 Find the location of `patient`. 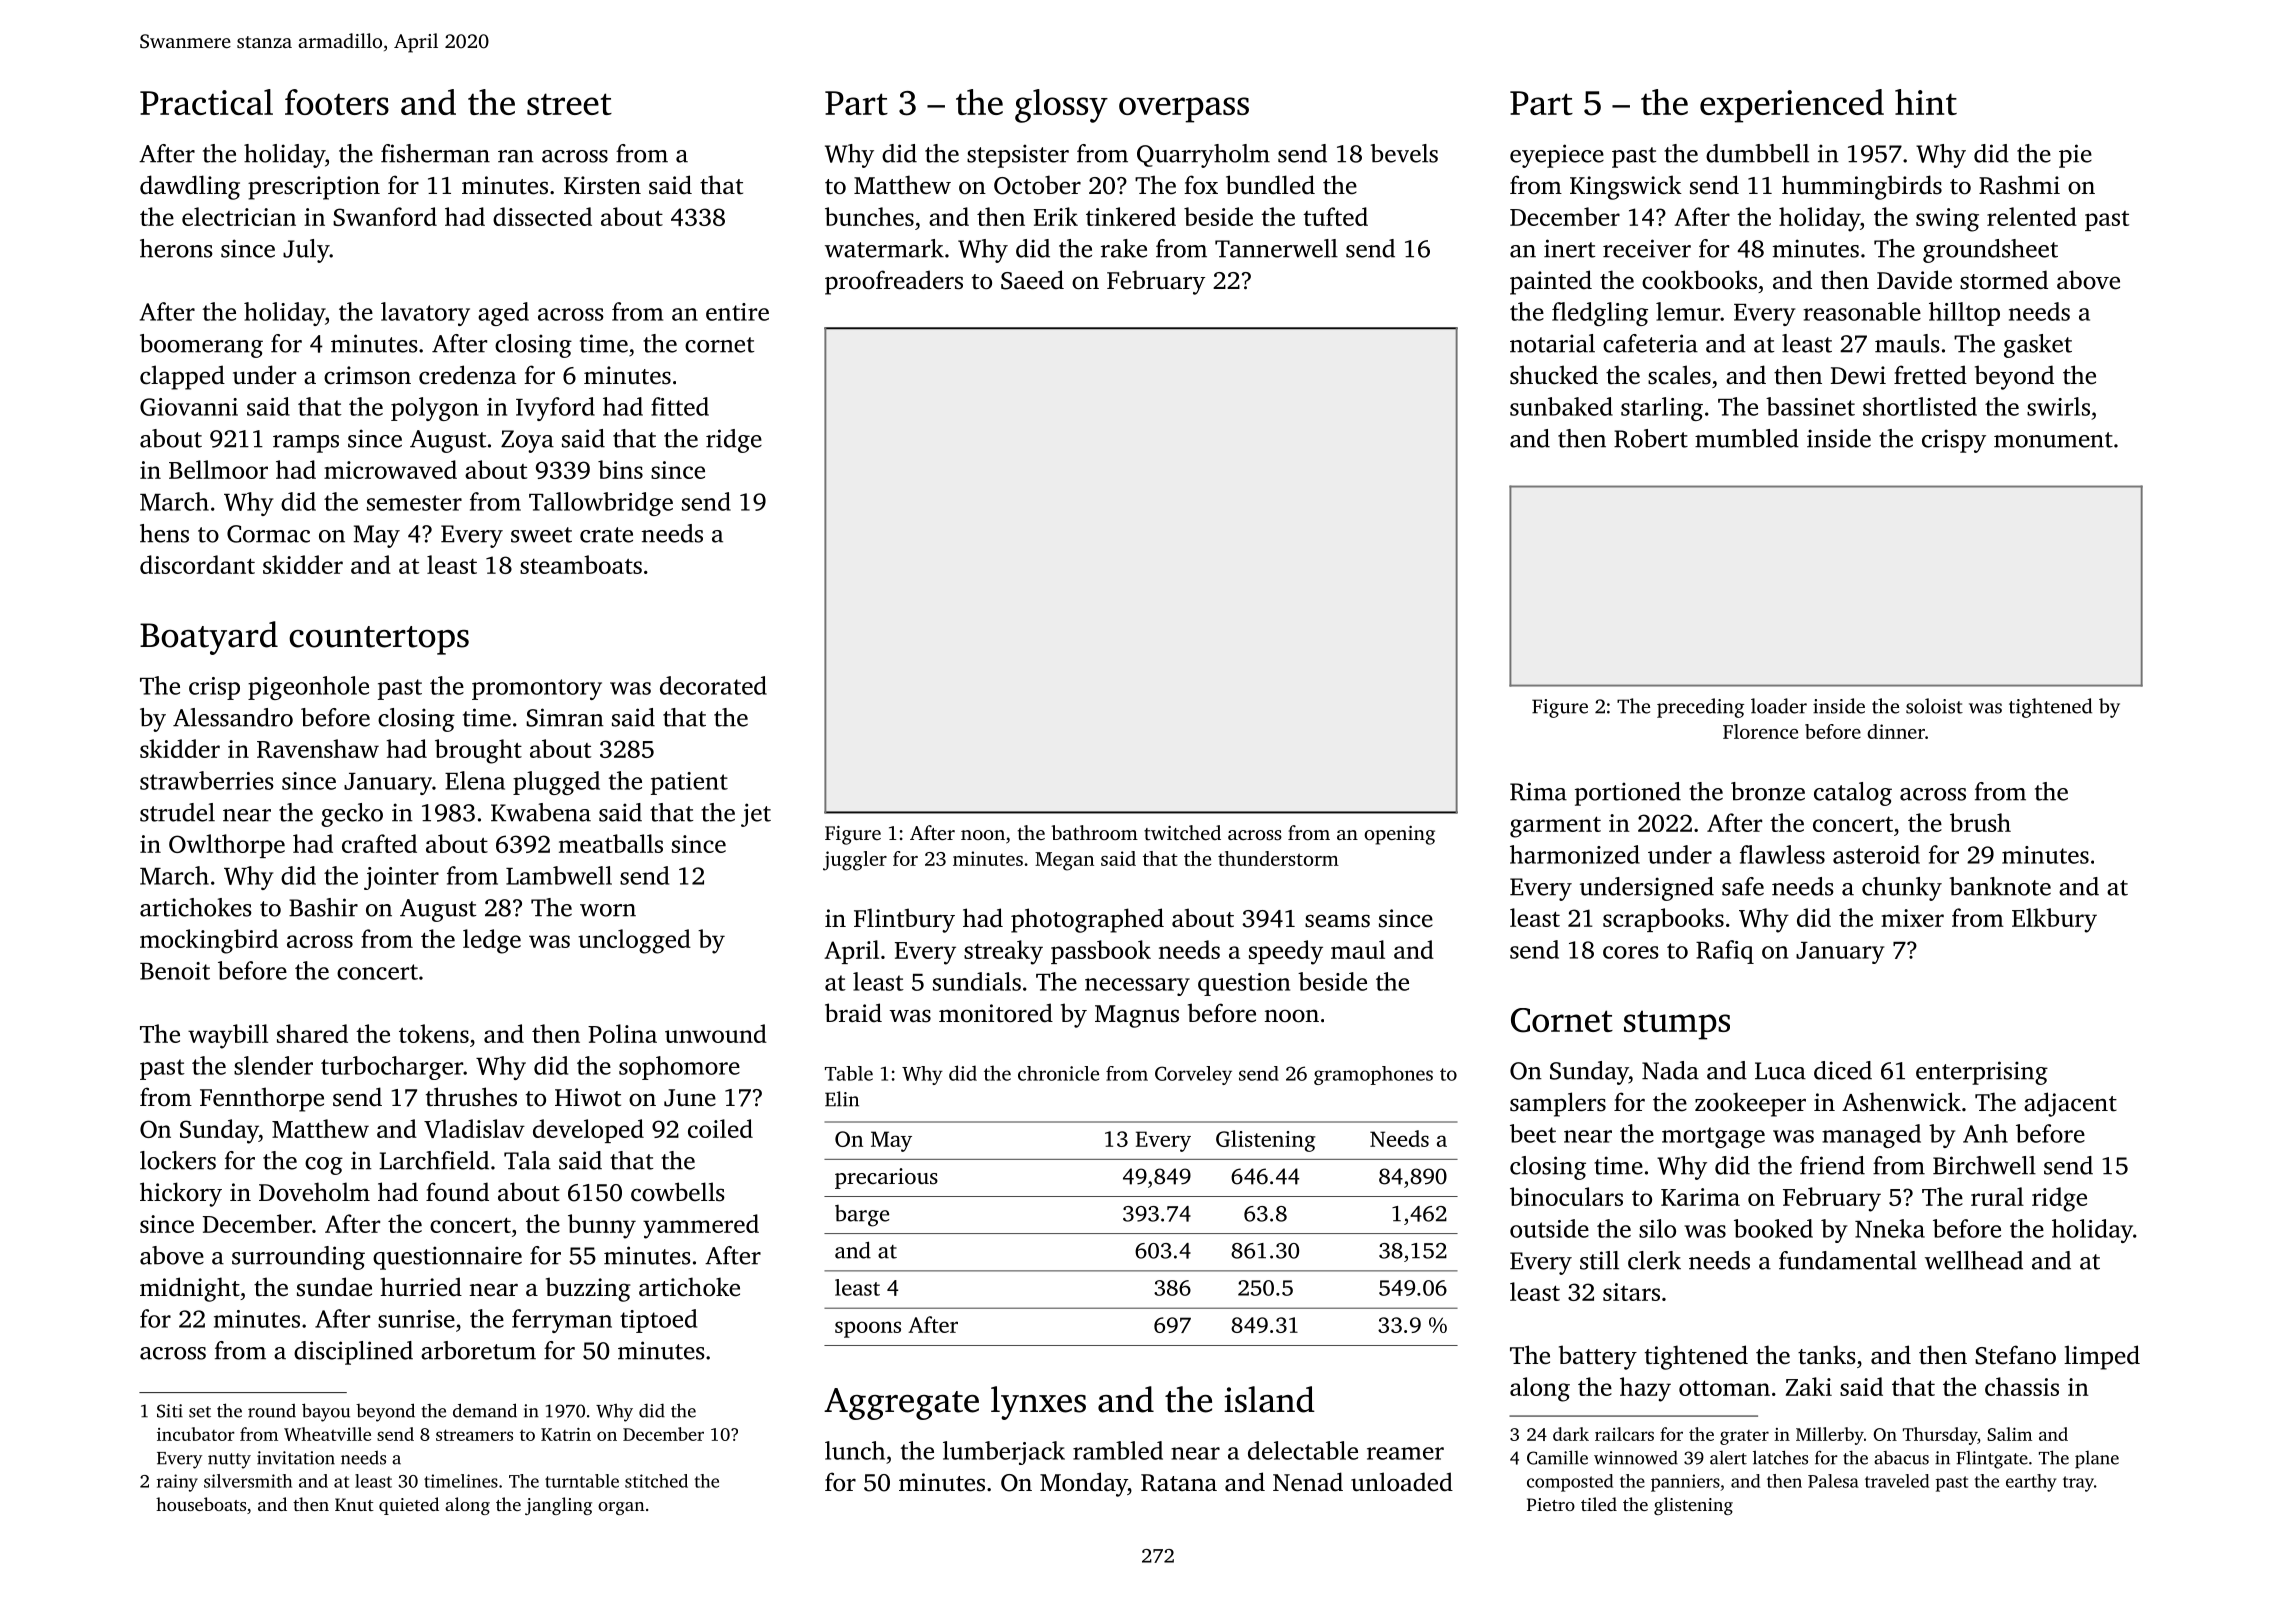

patient is located at coordinates (689, 783).
